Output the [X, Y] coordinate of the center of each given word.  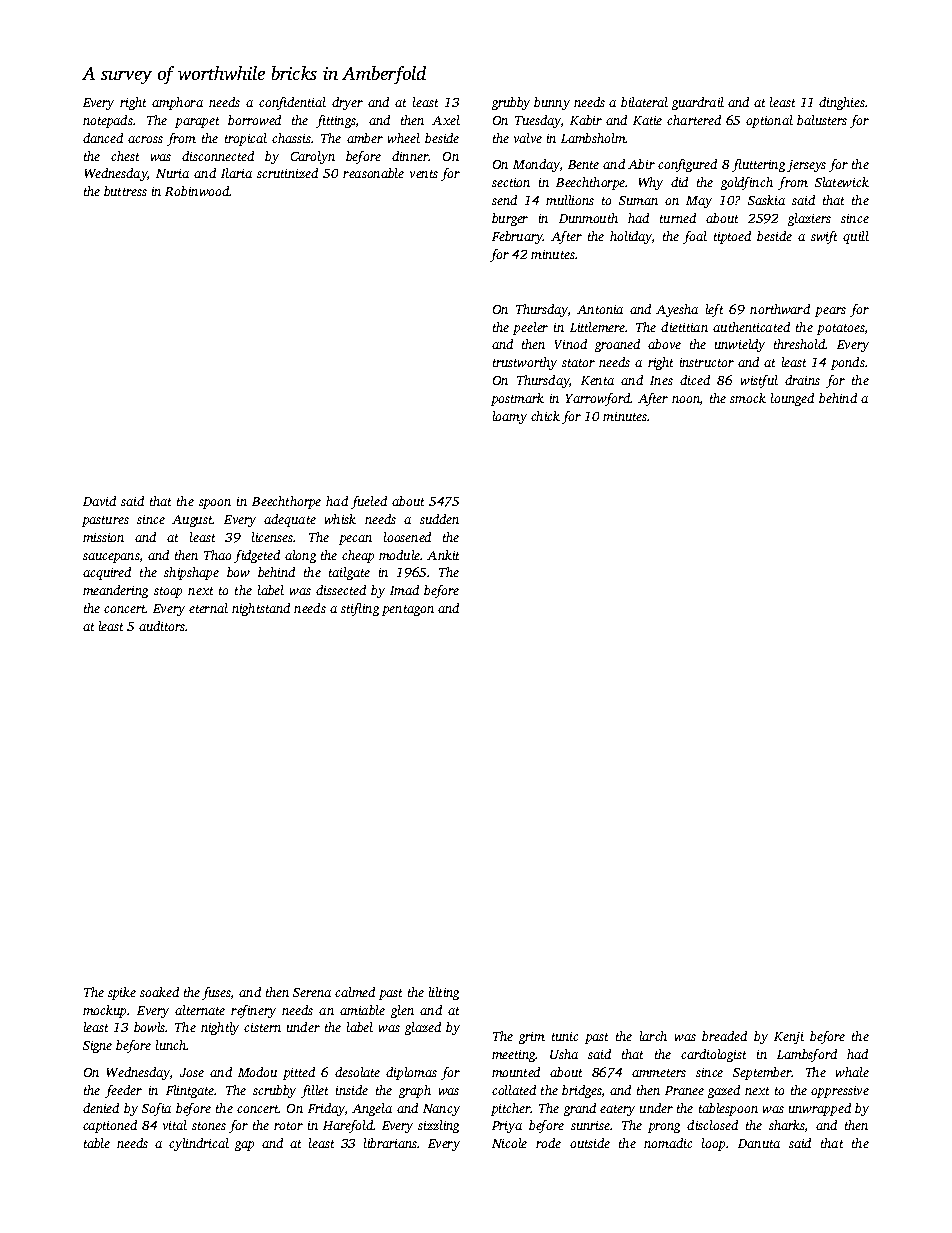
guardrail [698, 103]
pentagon [408, 610]
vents [424, 174]
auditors [162, 626]
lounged [792, 399]
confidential [292, 103]
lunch [171, 1045]
